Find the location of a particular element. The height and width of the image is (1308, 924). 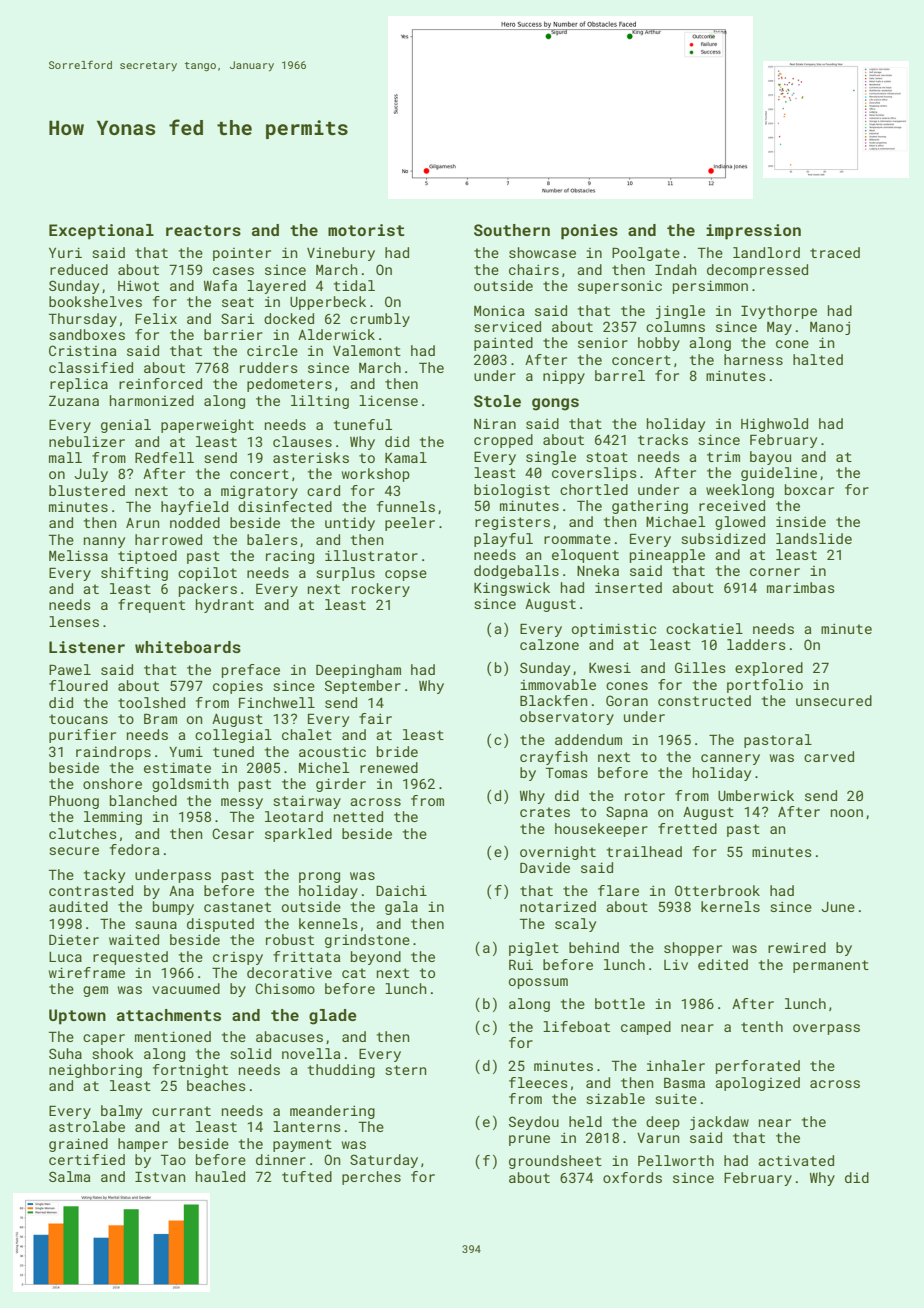

impression is located at coordinates (753, 232).
